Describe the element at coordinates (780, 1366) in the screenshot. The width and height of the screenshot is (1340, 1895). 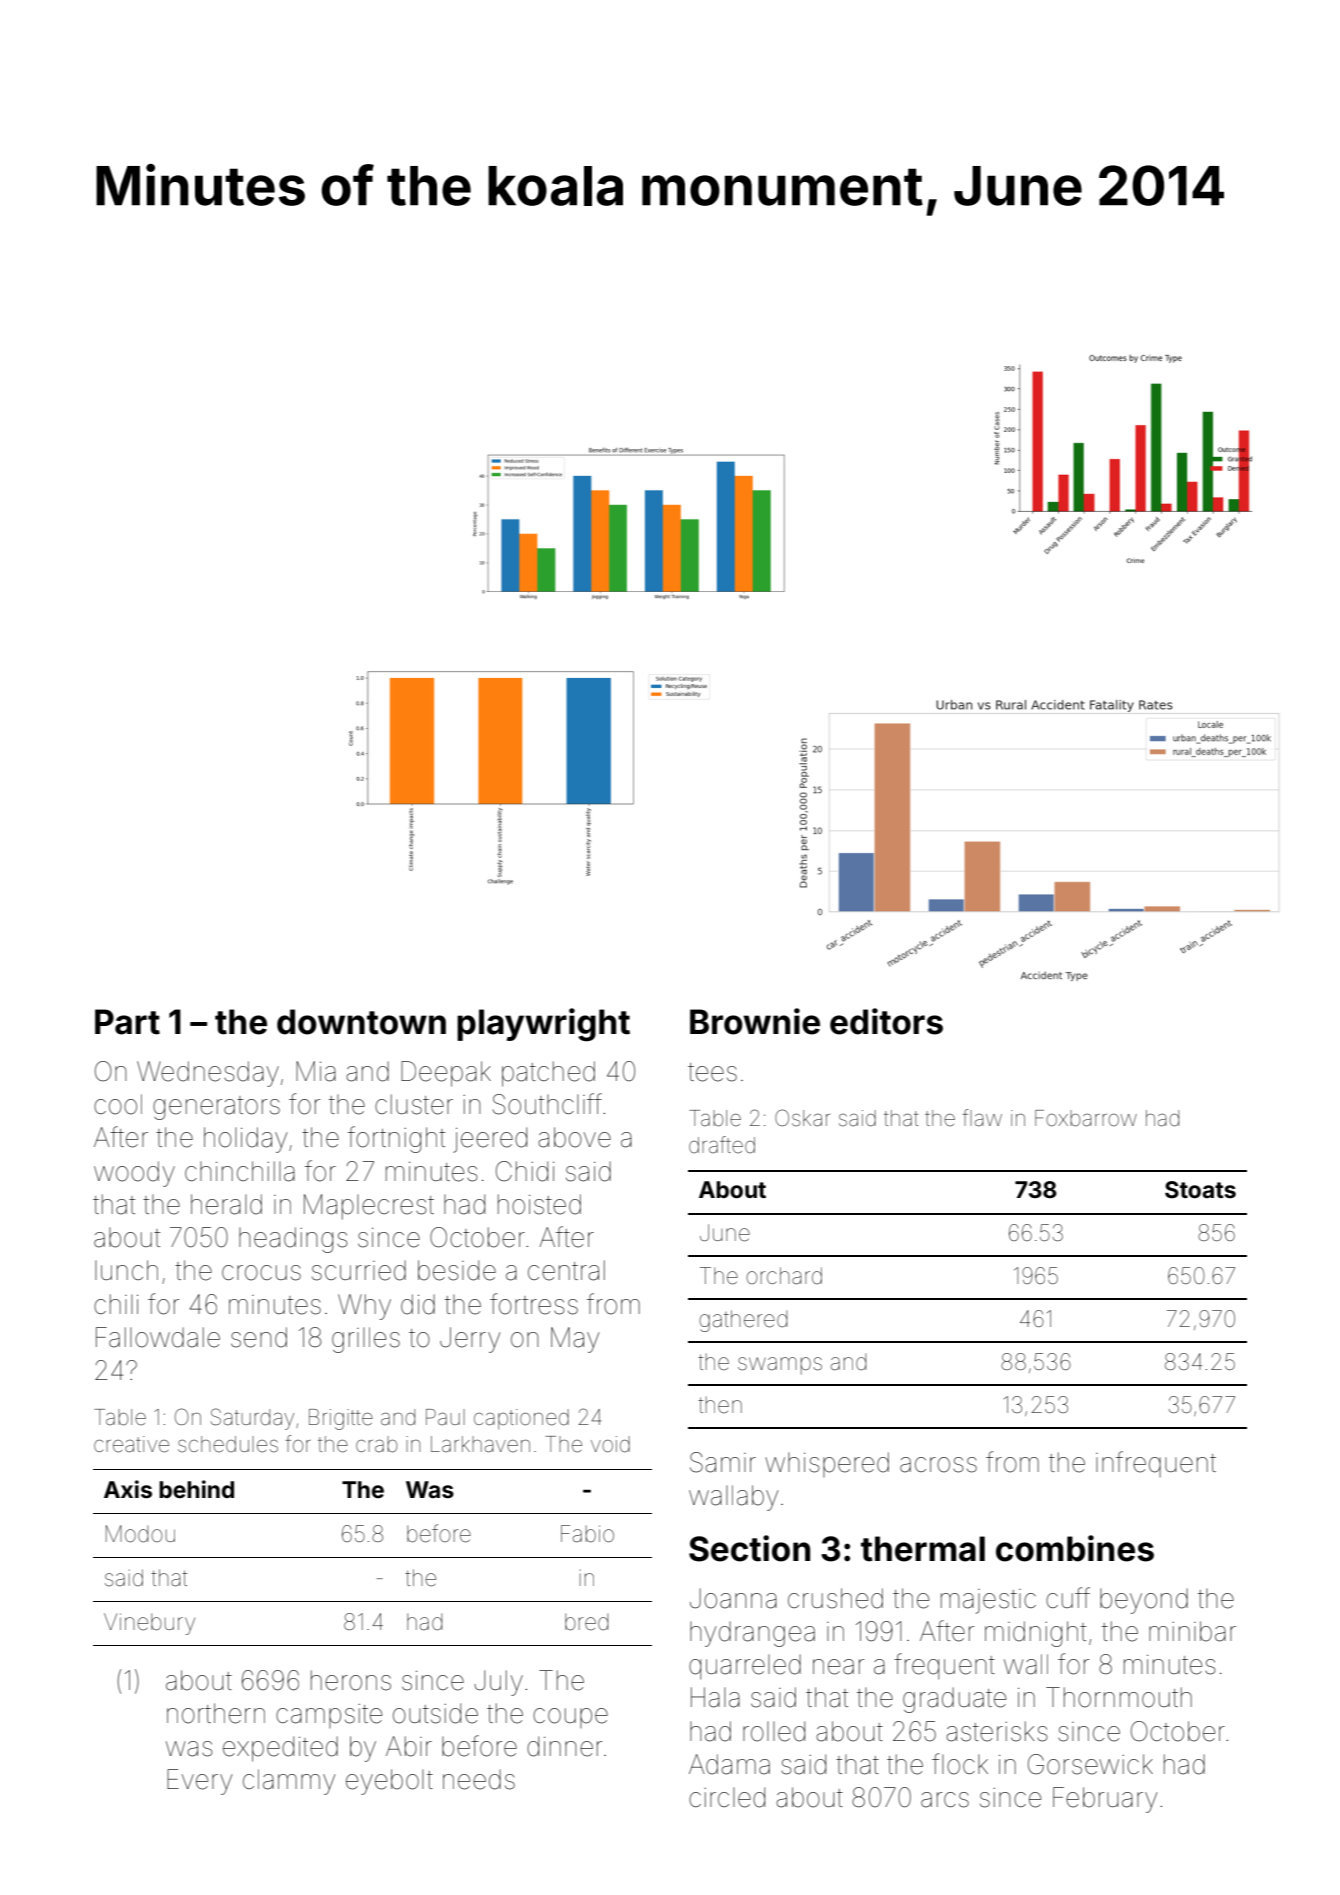
I see `swamps` at that location.
